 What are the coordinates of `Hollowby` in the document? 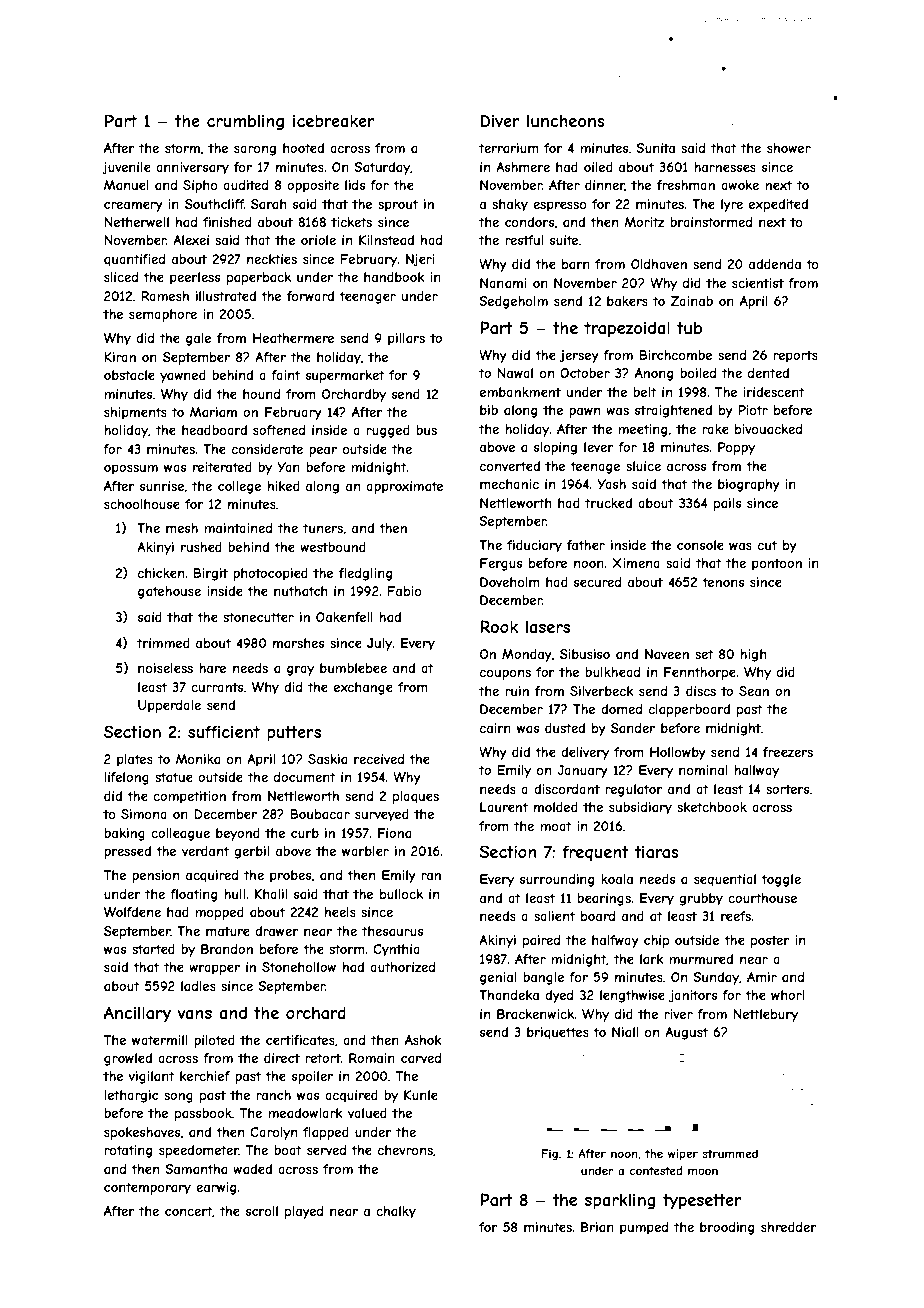 It's located at (678, 753).
